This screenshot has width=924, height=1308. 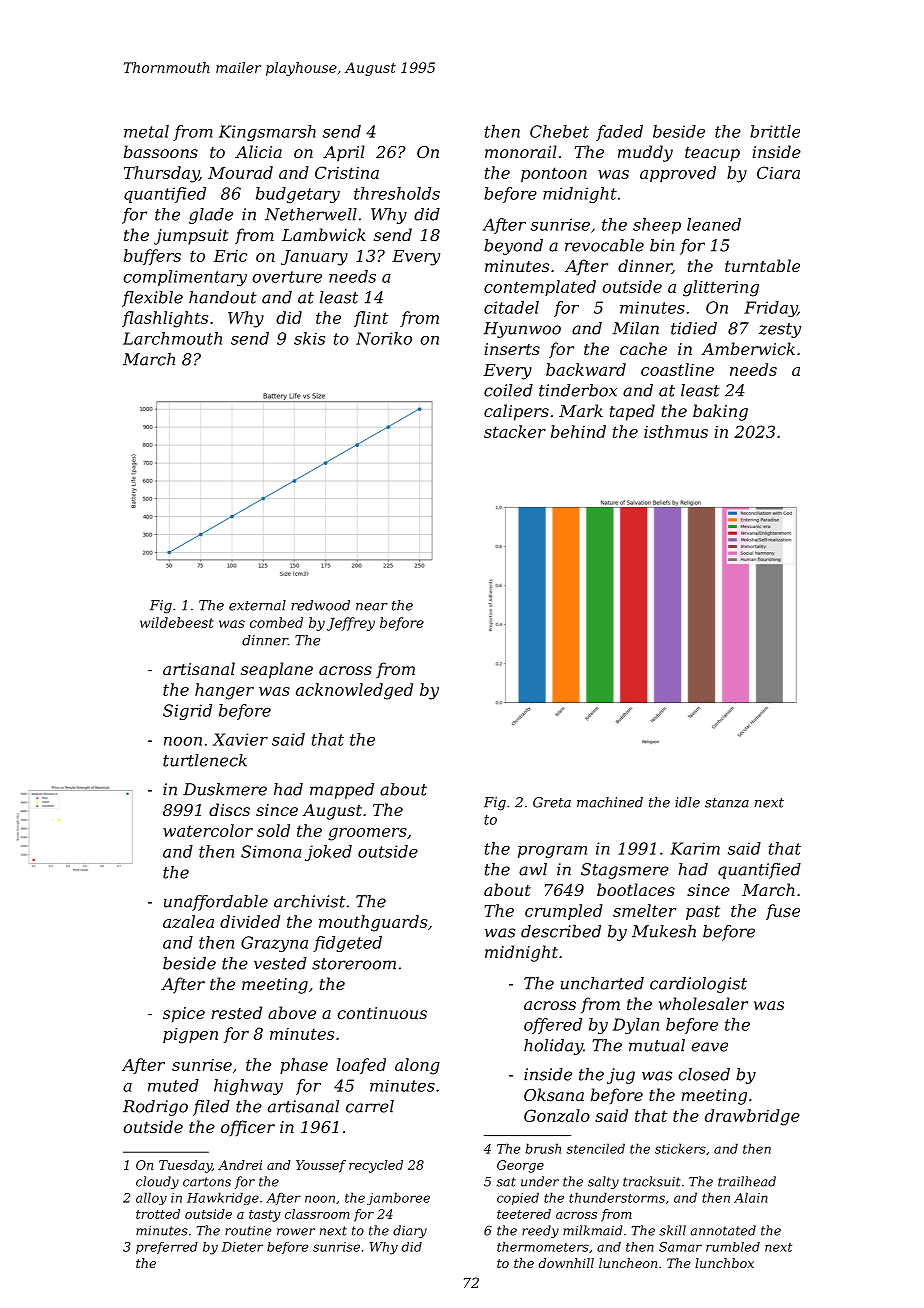 What do you see at coordinates (703, 912) in the screenshot?
I see `past` at bounding box center [703, 912].
